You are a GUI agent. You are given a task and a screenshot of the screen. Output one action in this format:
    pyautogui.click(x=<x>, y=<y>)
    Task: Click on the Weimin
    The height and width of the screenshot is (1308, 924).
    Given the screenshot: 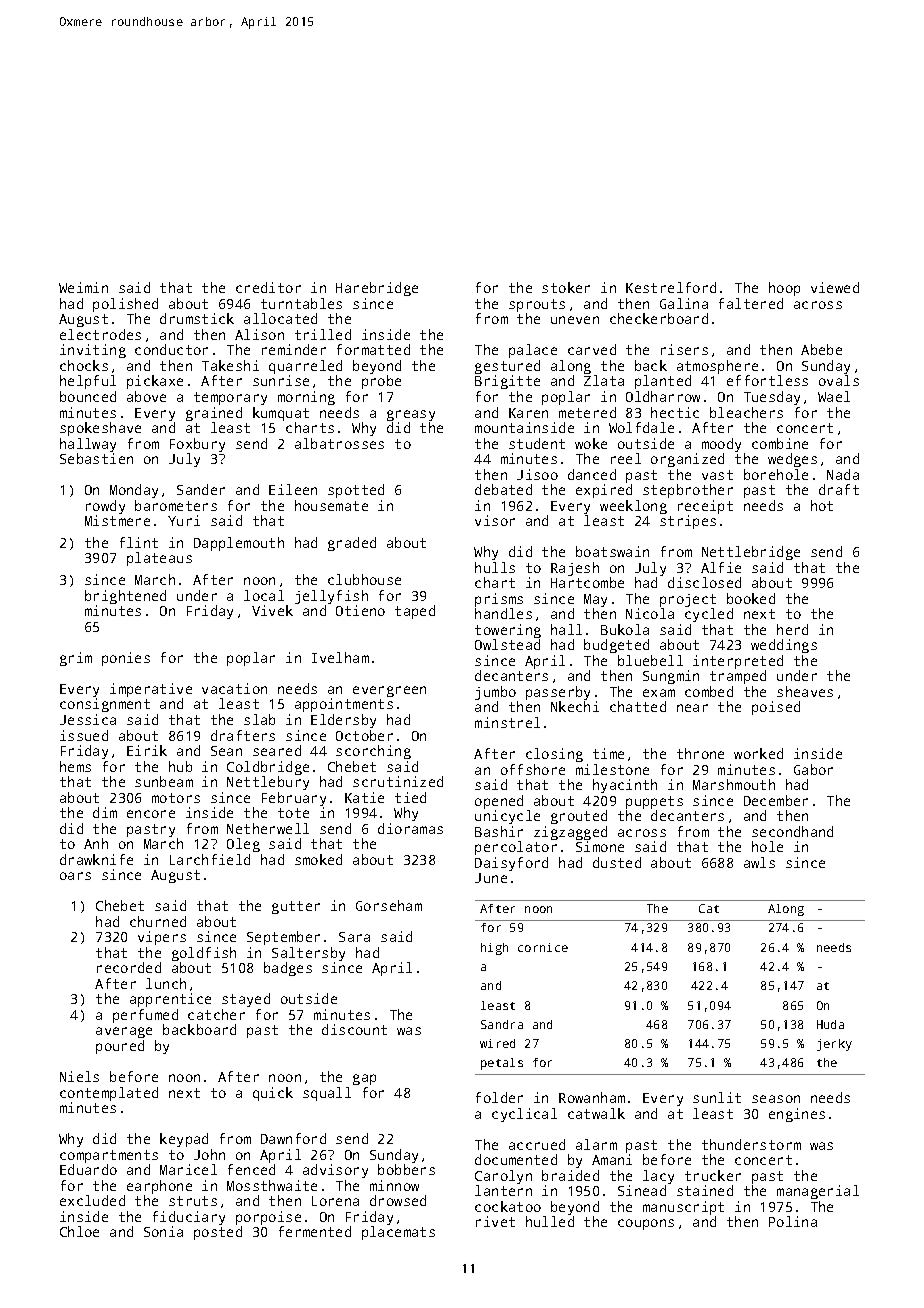 What is the action you would take?
    pyautogui.click(x=83, y=287)
